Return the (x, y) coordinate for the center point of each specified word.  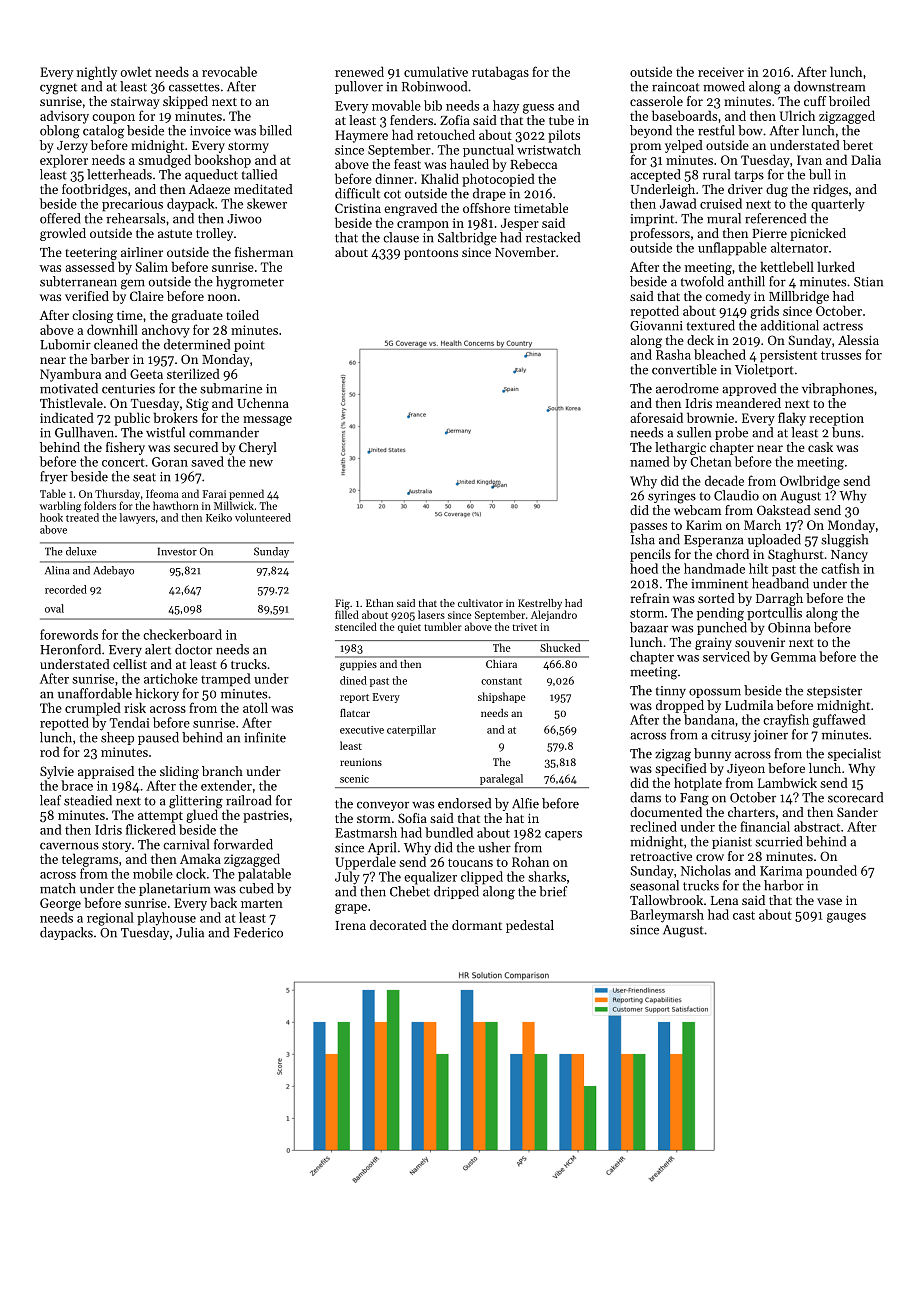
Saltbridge (467, 239)
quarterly (838, 205)
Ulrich (797, 115)
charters (751, 812)
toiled (242, 315)
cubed (256, 888)
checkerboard (182, 634)
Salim (152, 266)
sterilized (193, 373)
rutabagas (500, 73)
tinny (671, 692)
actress (843, 326)
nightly (97, 73)
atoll (255, 707)
